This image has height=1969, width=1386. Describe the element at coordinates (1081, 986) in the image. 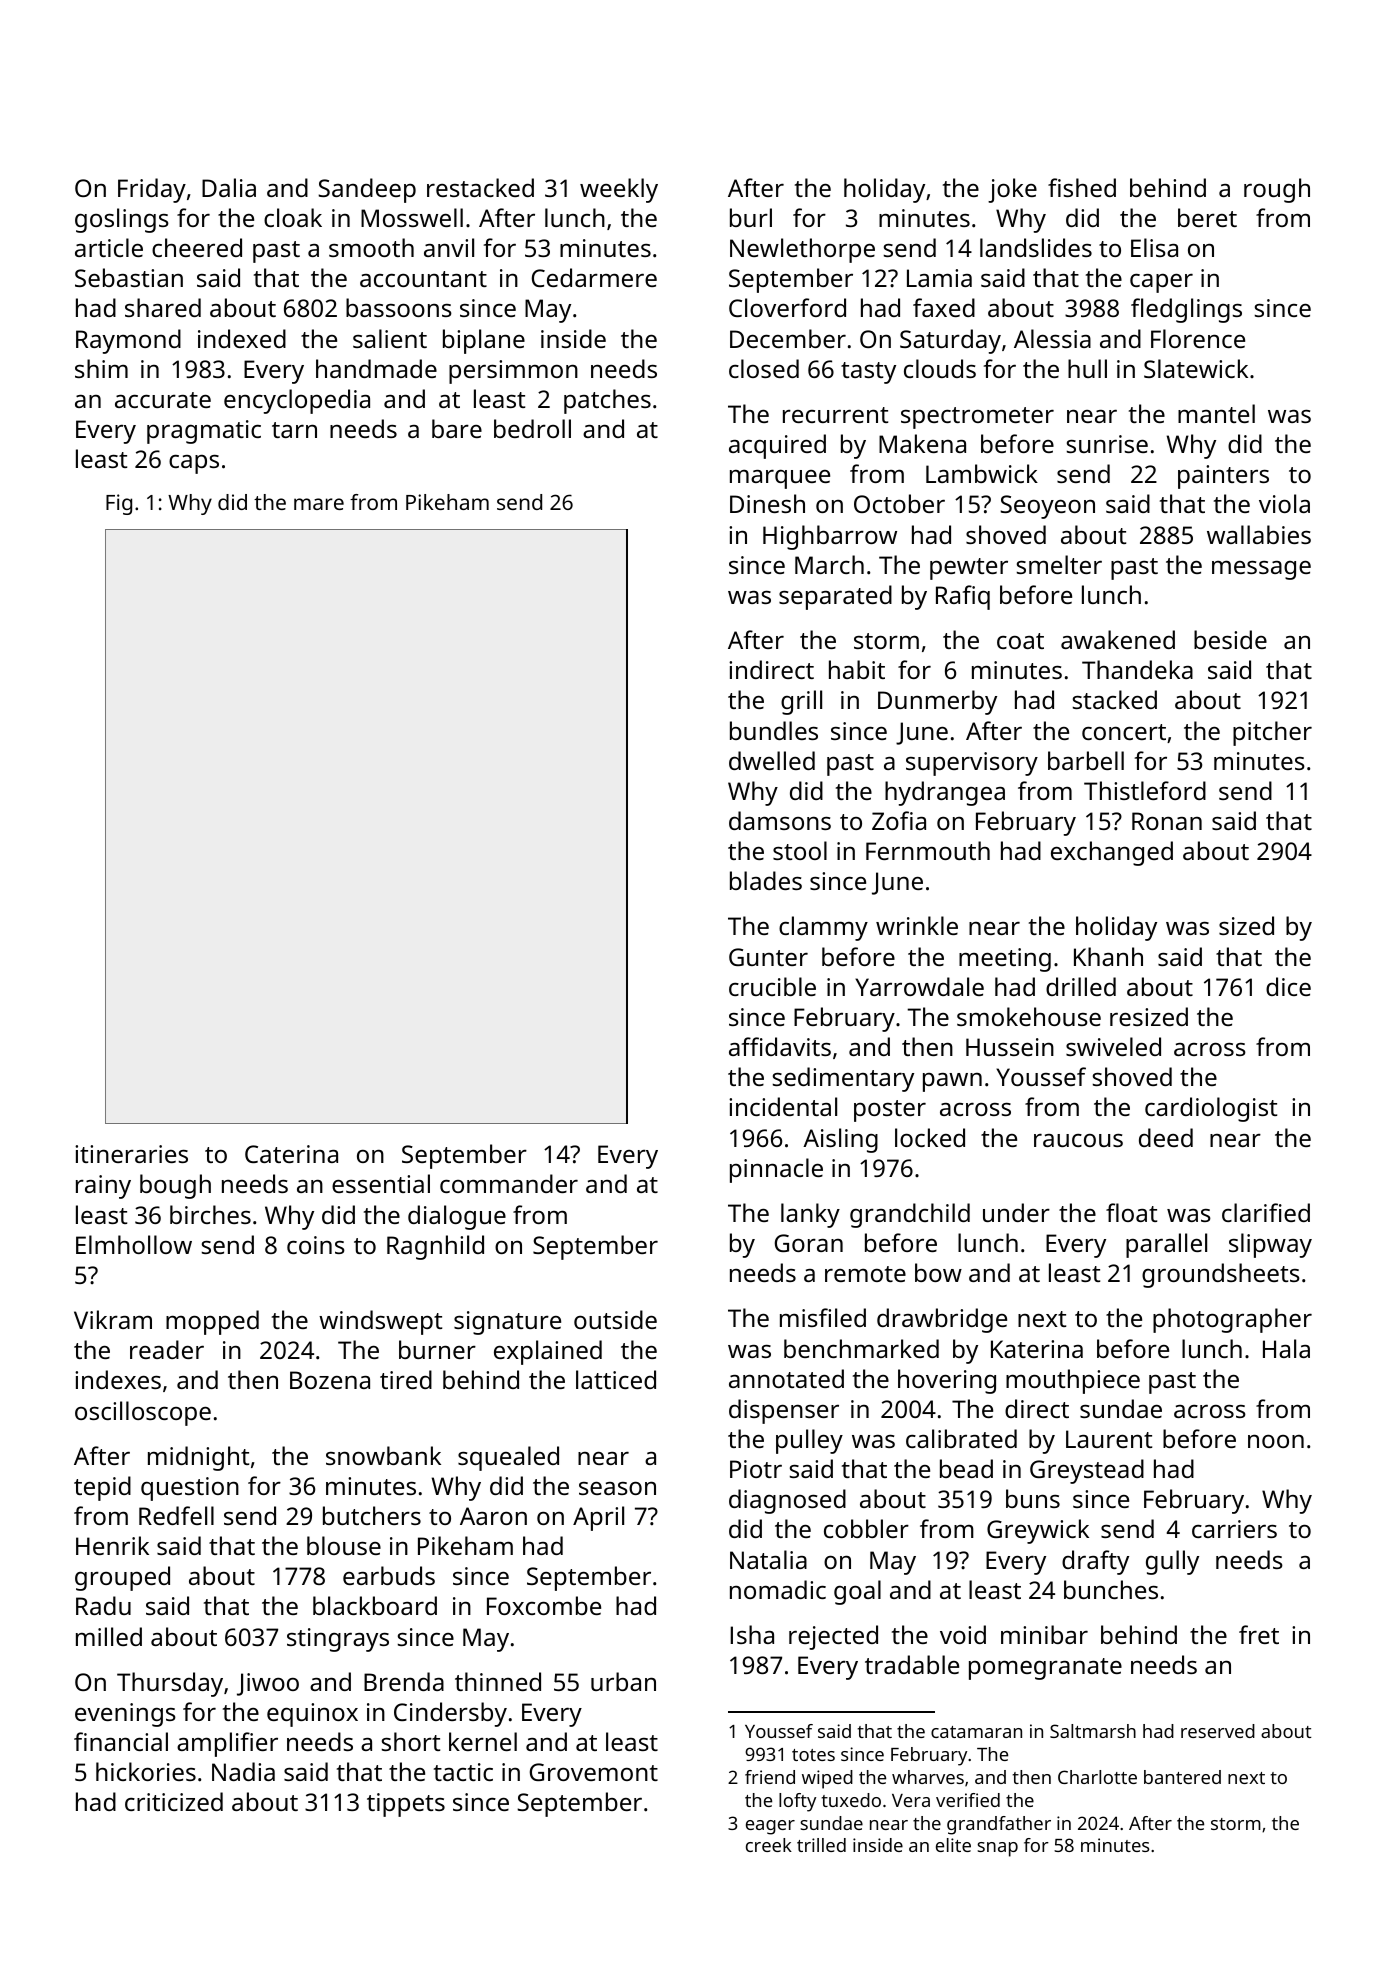

I see `drilled` at that location.
